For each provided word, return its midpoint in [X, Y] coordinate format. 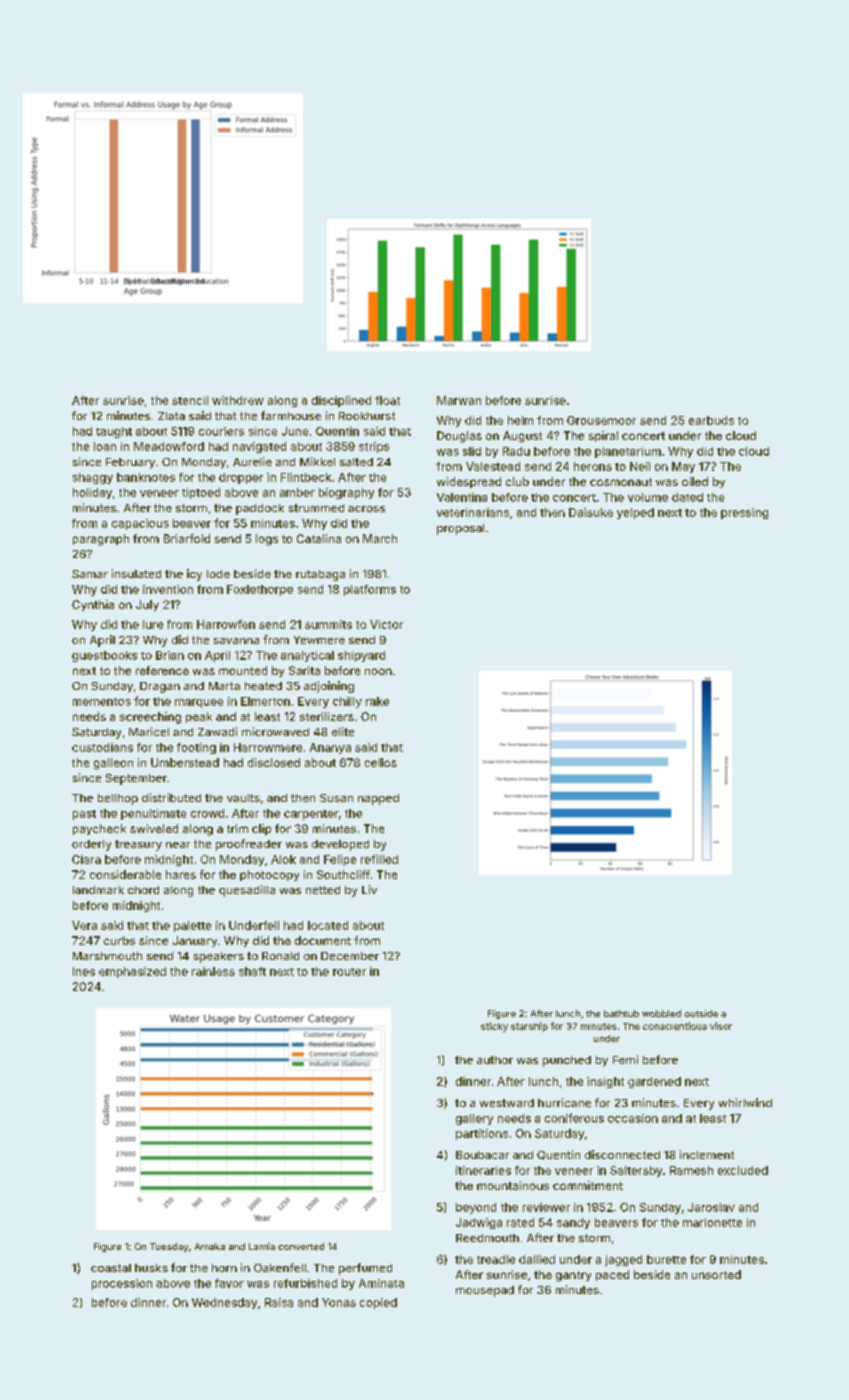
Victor [386, 624]
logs [267, 540]
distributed [171, 797]
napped [378, 799]
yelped [635, 513]
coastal [111, 1268]
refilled [379, 859]
